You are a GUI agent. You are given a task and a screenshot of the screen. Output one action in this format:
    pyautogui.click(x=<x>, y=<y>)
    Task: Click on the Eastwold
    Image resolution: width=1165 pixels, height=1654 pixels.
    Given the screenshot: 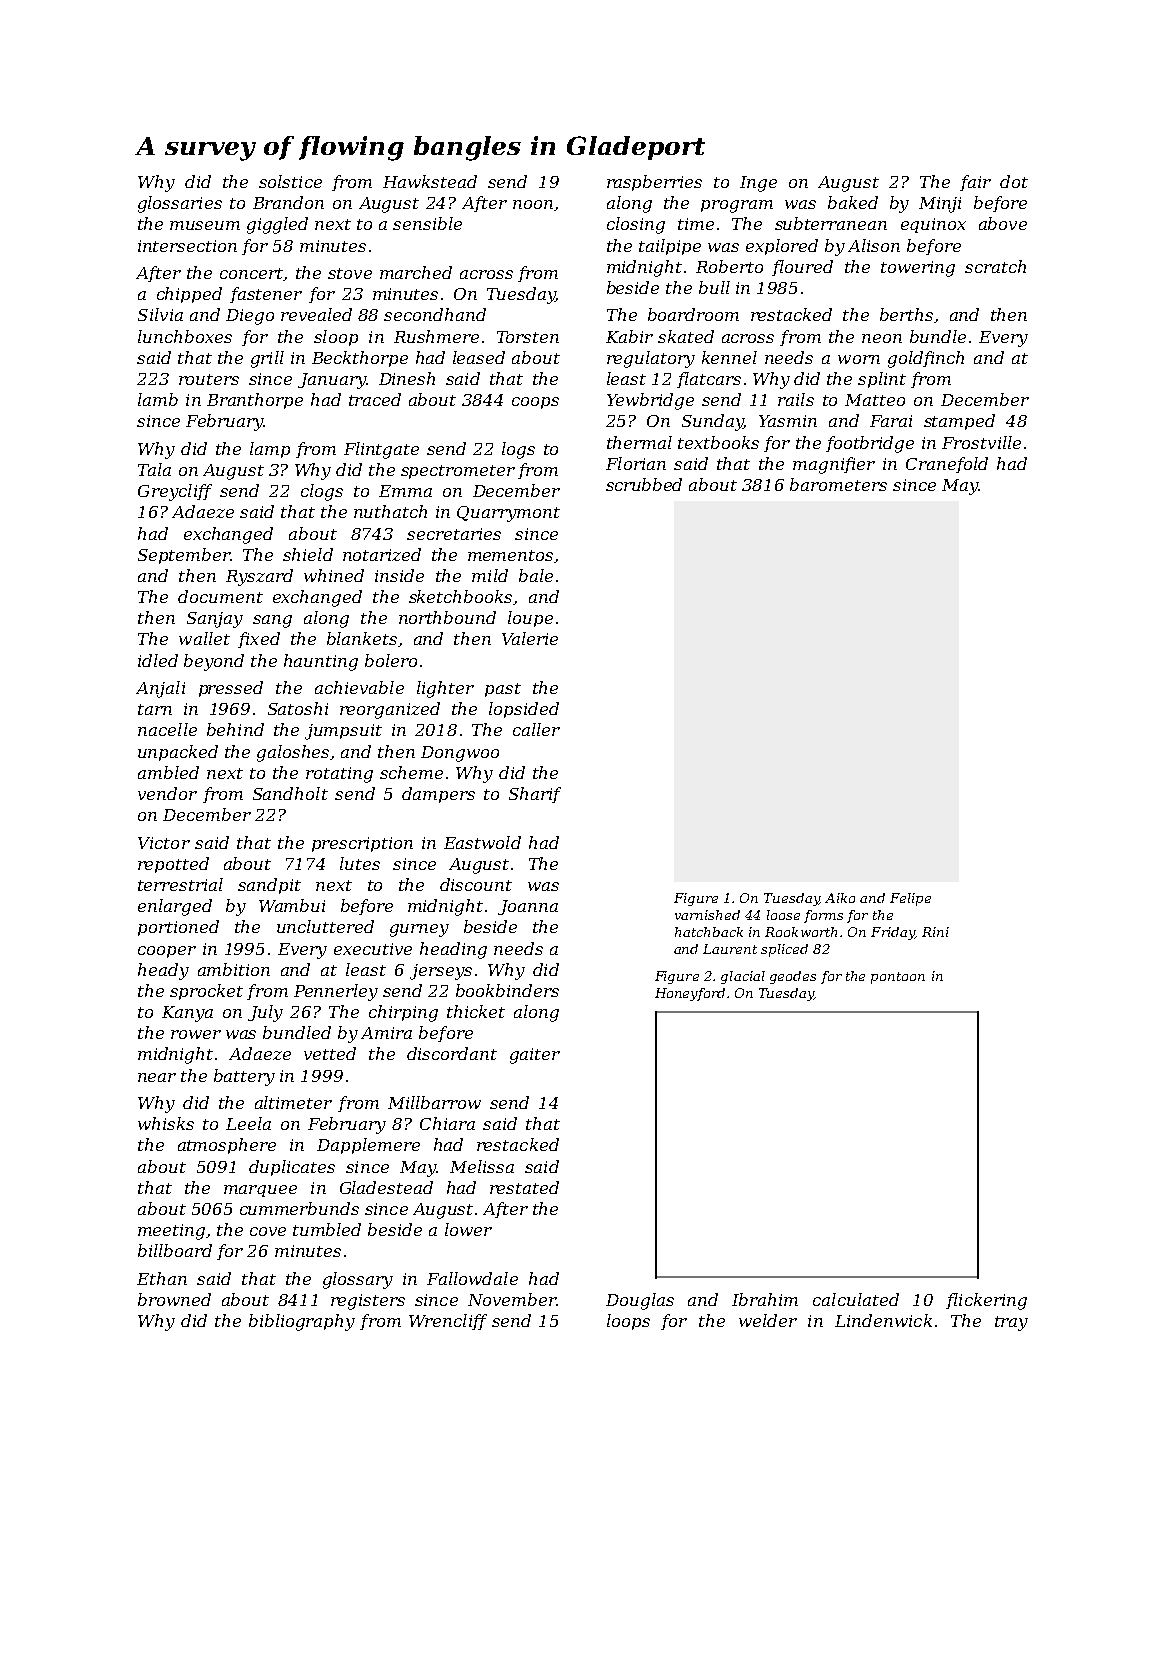 What is the action you would take?
    pyautogui.click(x=482, y=842)
